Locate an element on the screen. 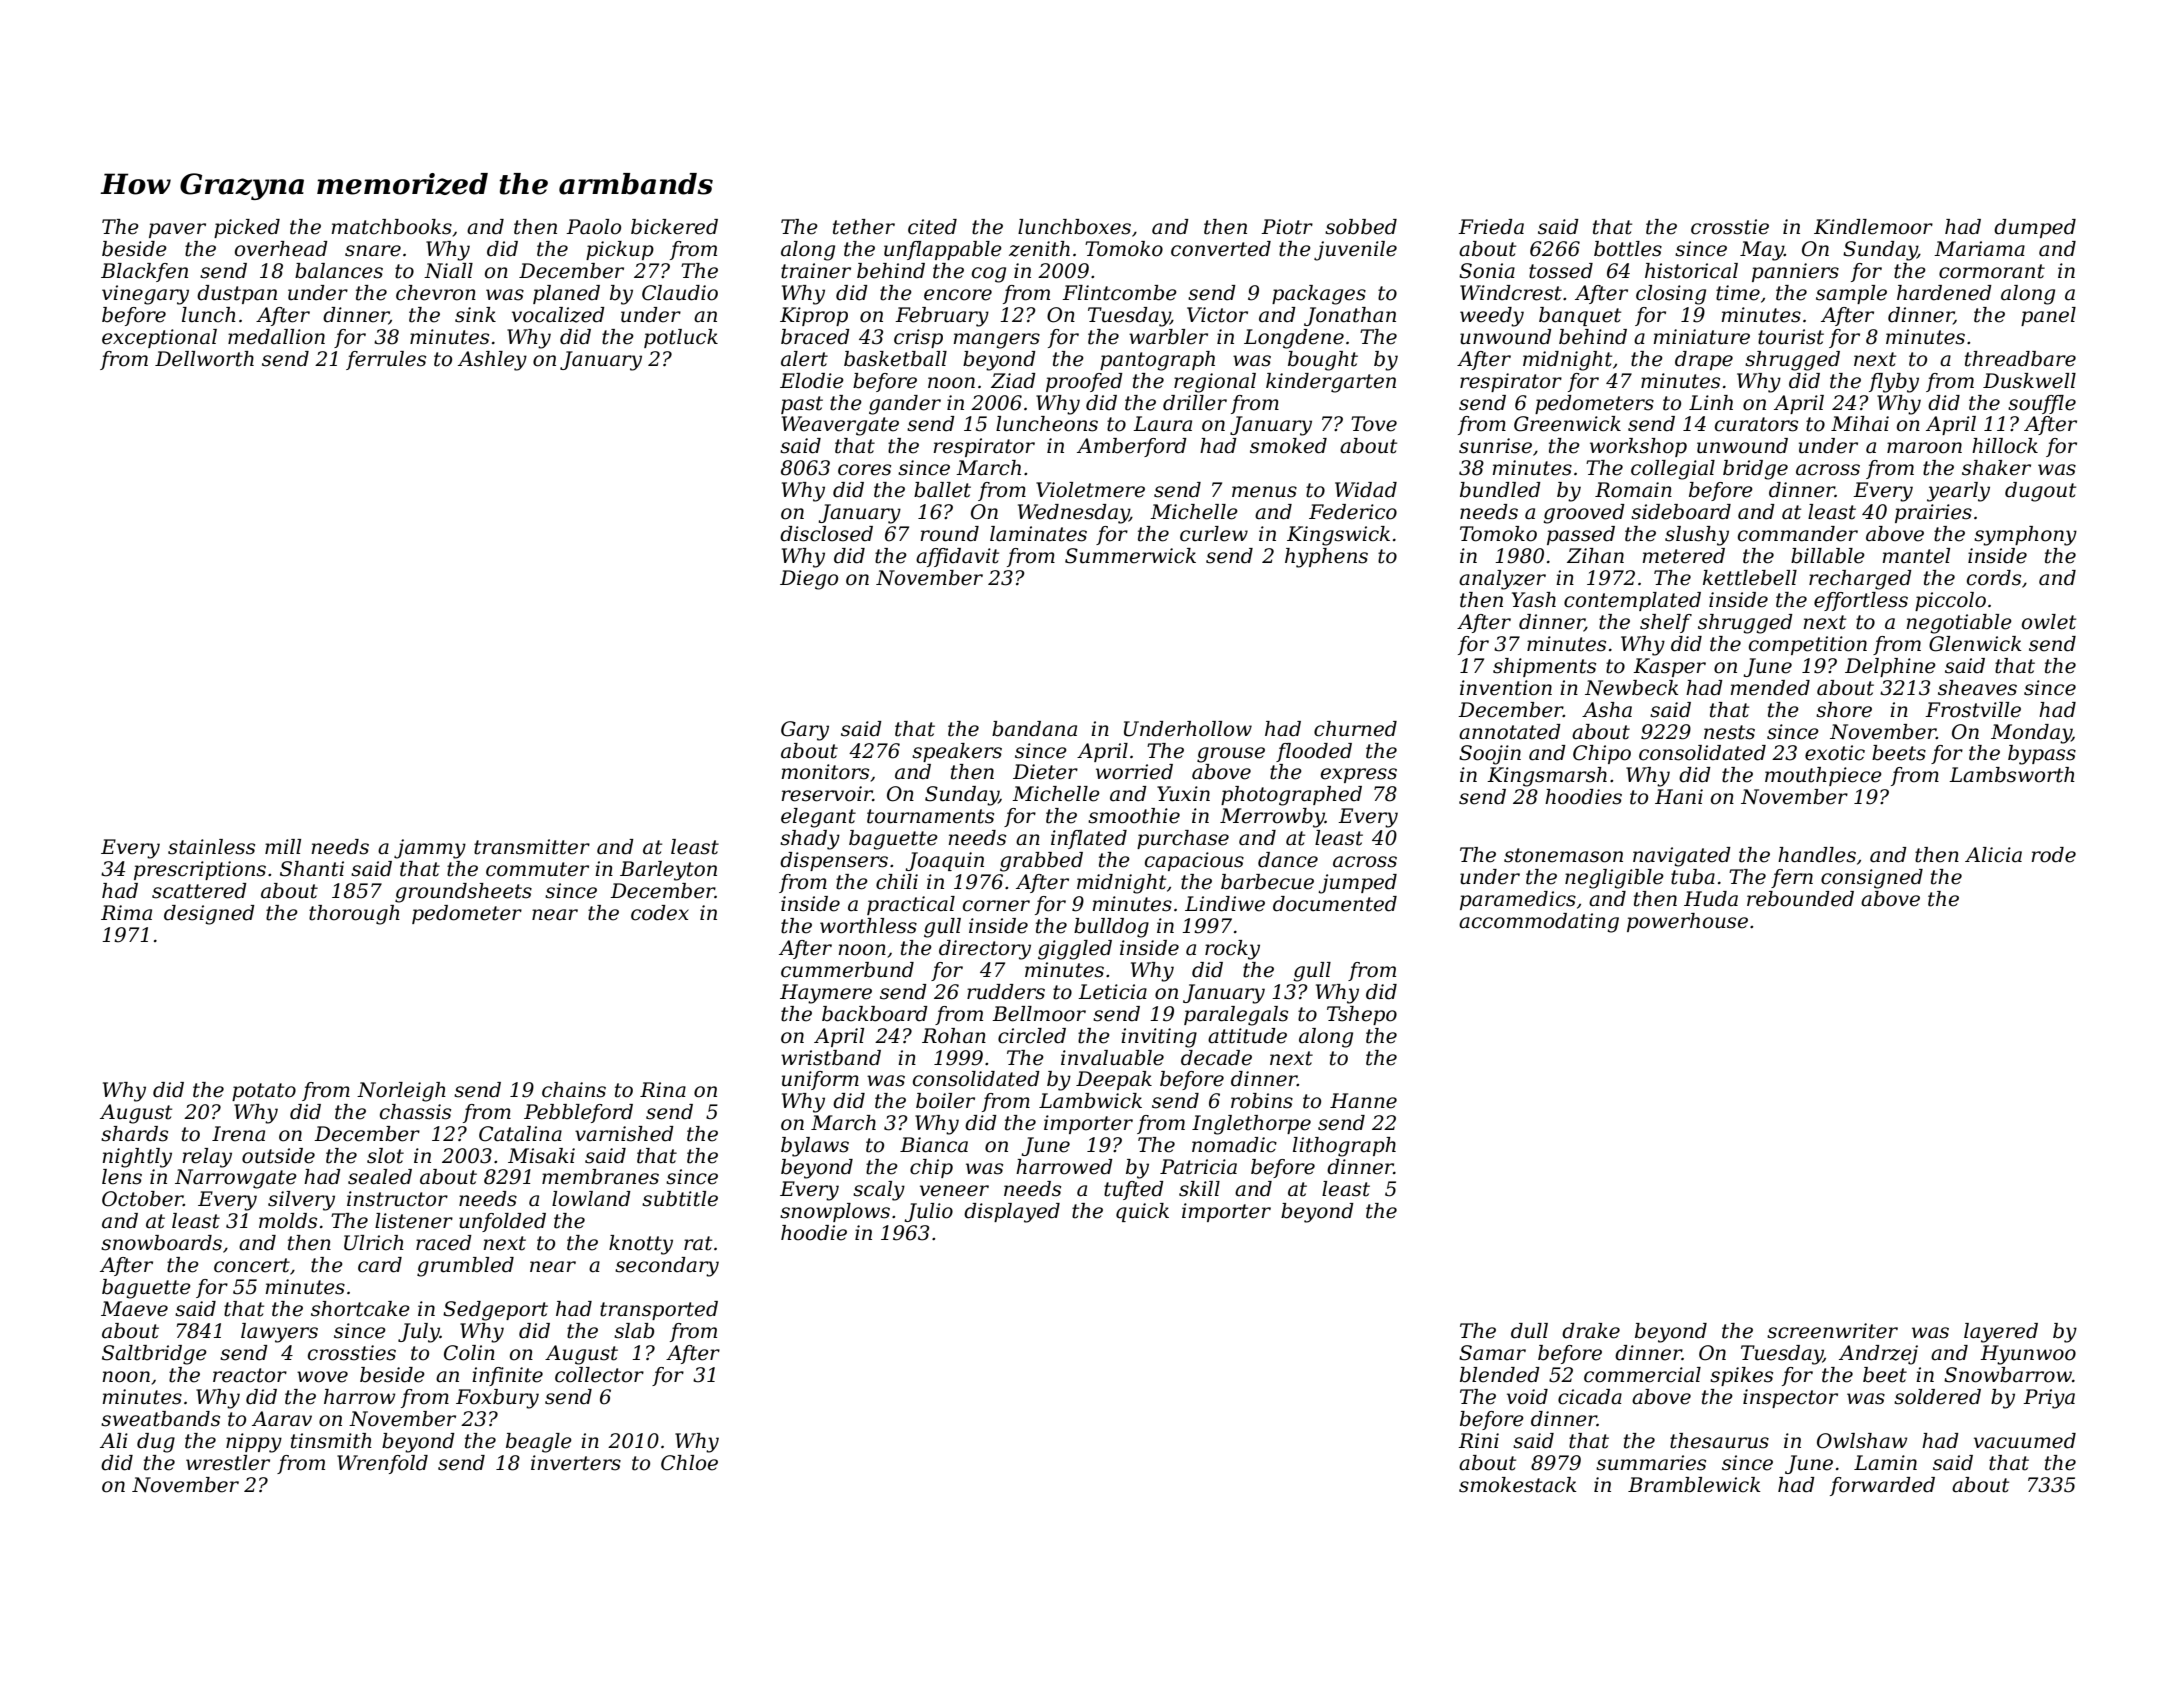  Wrenfold is located at coordinates (382, 1464).
